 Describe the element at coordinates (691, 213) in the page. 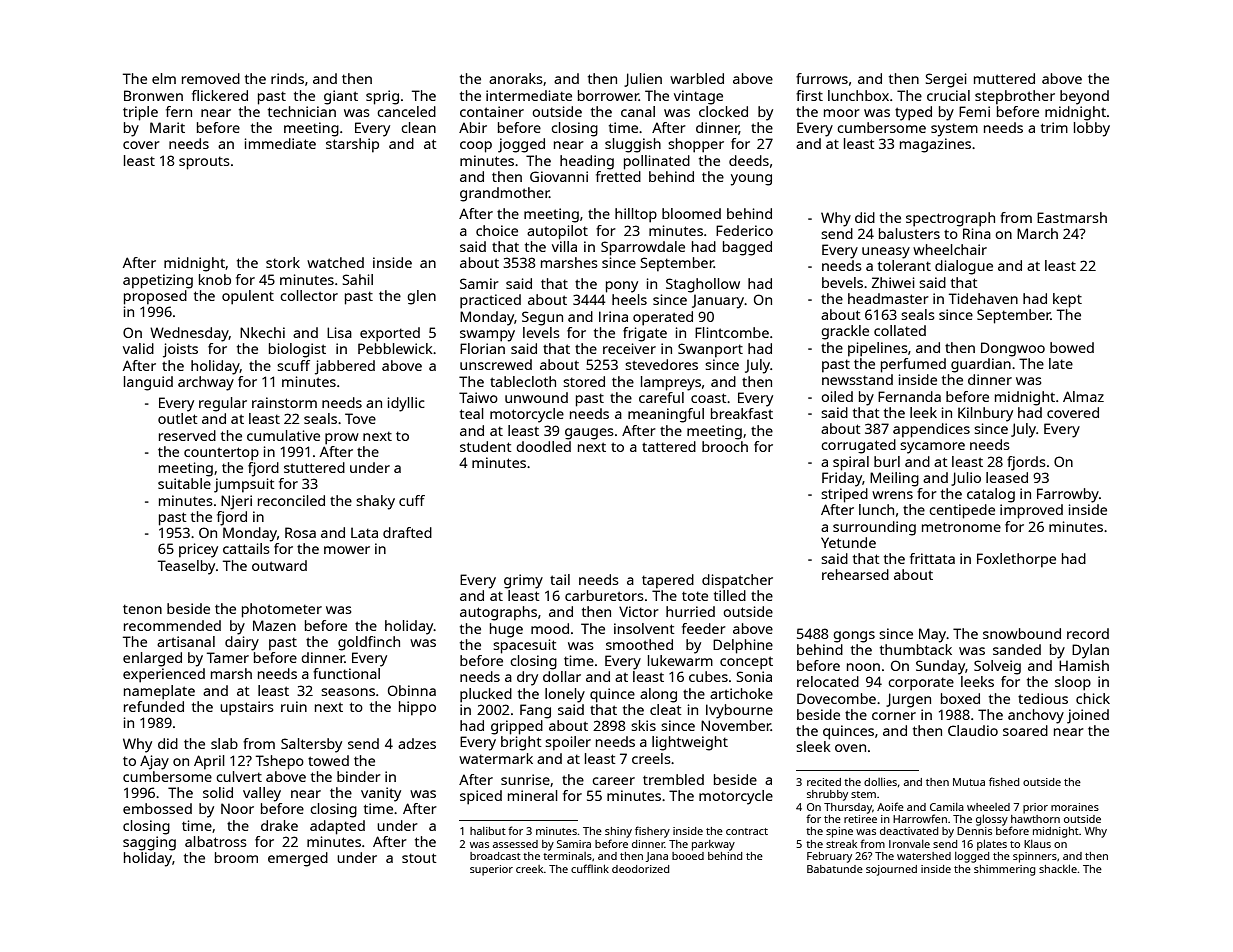

I see `bloomed` at that location.
